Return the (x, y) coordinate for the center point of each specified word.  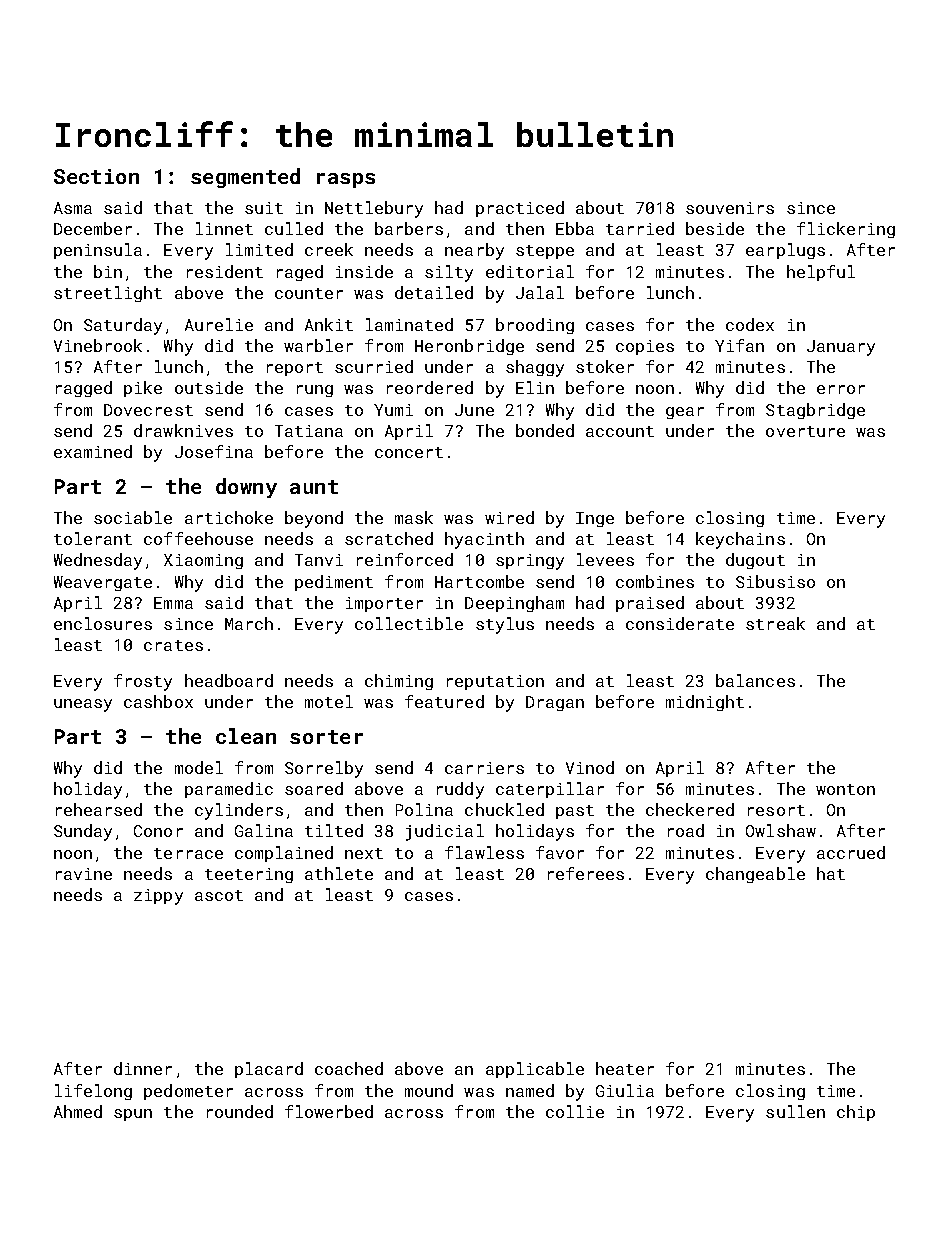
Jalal (540, 292)
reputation (495, 682)
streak (775, 623)
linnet (224, 228)
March (249, 623)
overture (805, 431)
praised (650, 604)
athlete (339, 873)
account (620, 431)
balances (755, 680)
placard (269, 1070)
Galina (264, 830)
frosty (143, 682)
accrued (851, 852)
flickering (846, 230)
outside (209, 387)
